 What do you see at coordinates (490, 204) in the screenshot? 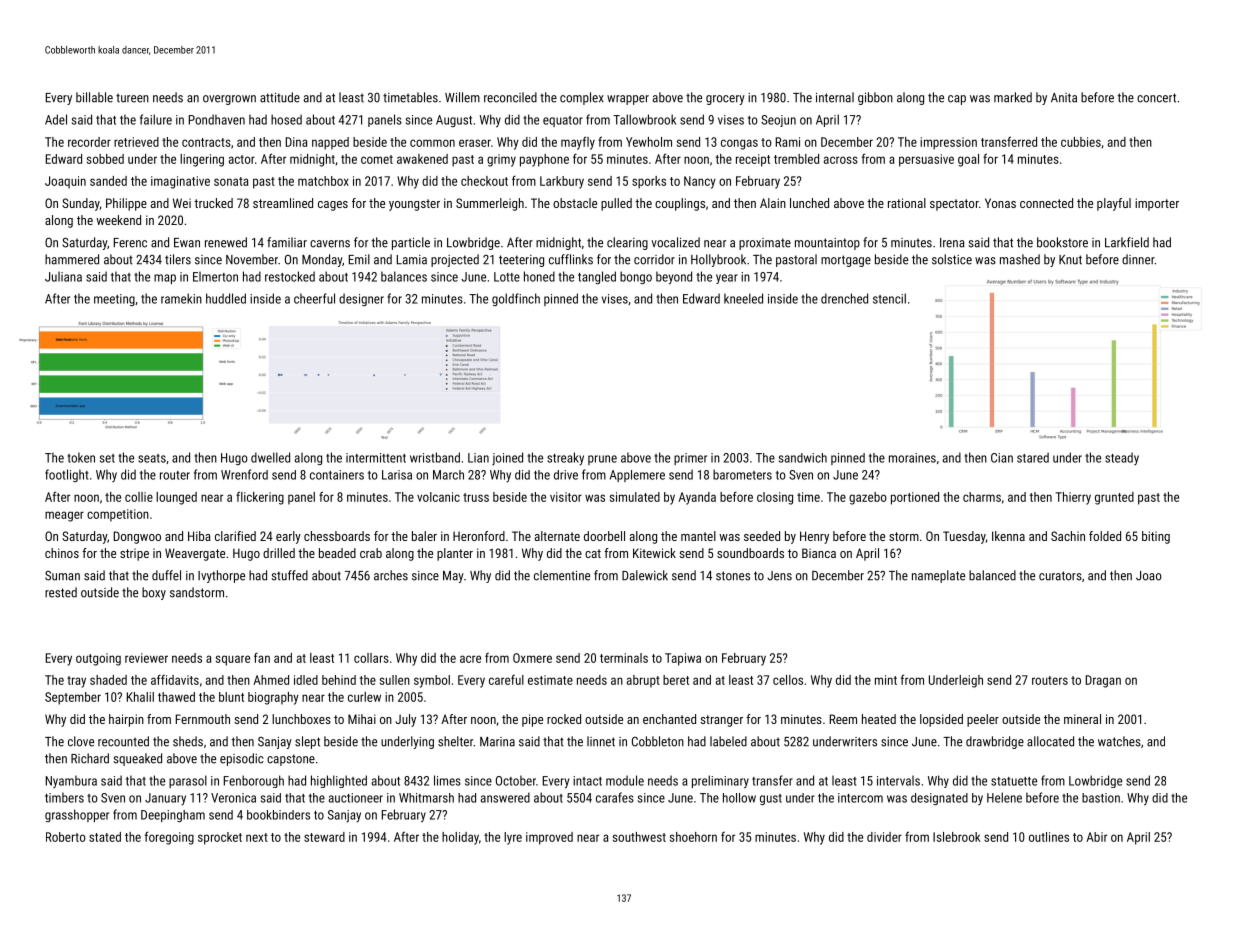
I see `Summerleigh` at bounding box center [490, 204].
